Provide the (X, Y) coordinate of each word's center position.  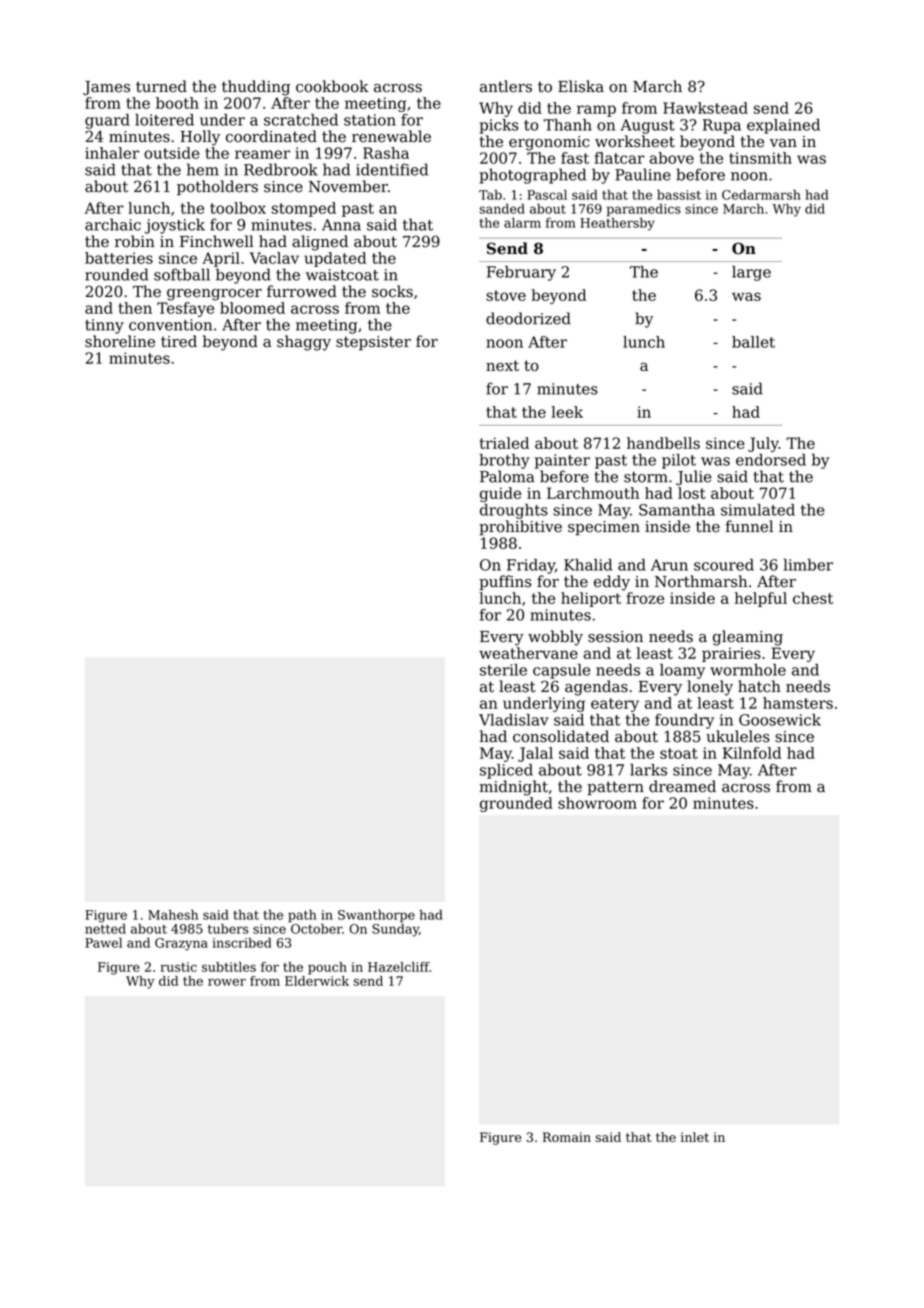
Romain (567, 1137)
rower (227, 982)
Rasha (386, 153)
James (106, 88)
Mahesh (173, 914)
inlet (695, 1137)
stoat (679, 753)
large (751, 273)
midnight (514, 788)
